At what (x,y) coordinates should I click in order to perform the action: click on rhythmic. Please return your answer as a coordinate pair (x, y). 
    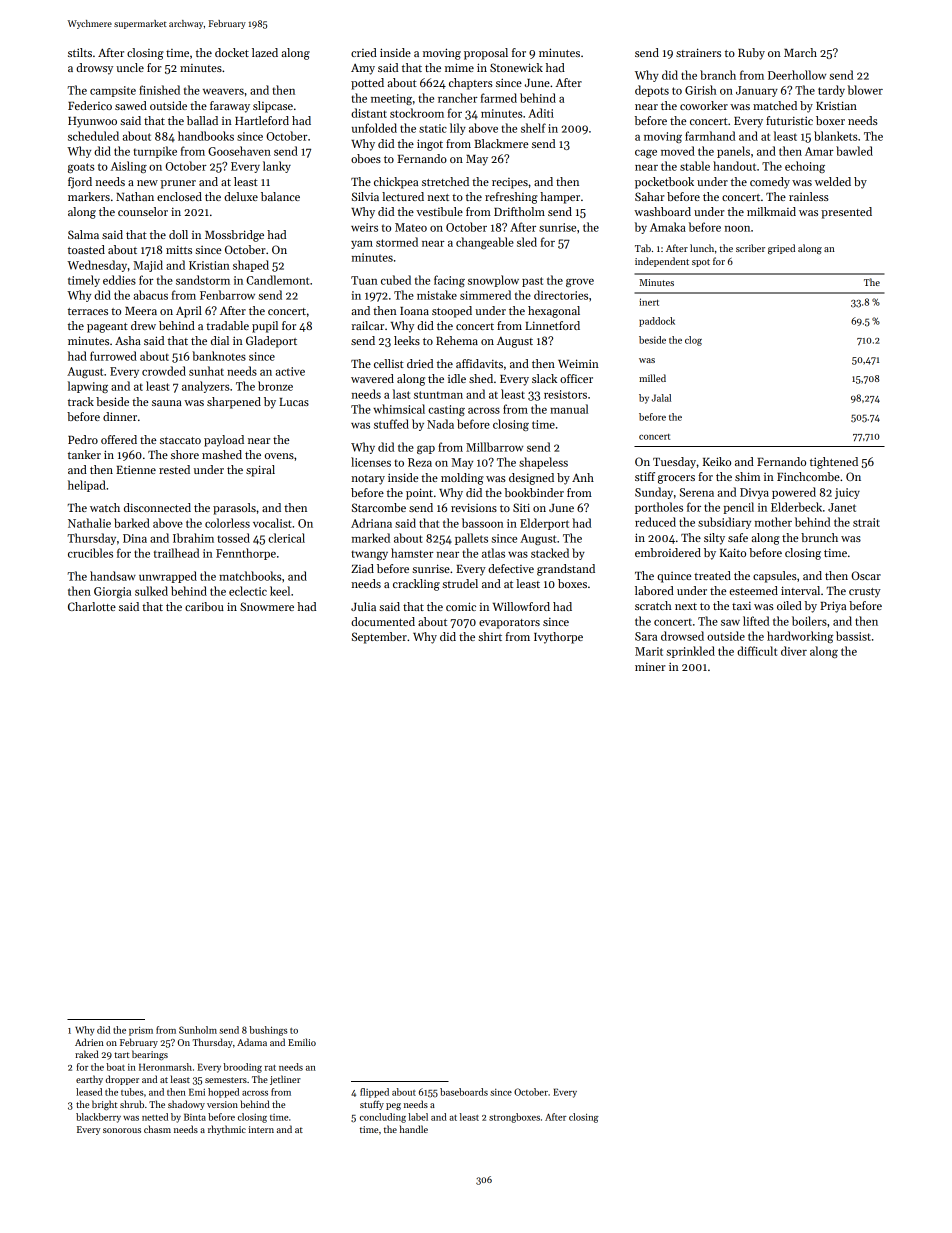
    Looking at the image, I should click on (227, 1130).
